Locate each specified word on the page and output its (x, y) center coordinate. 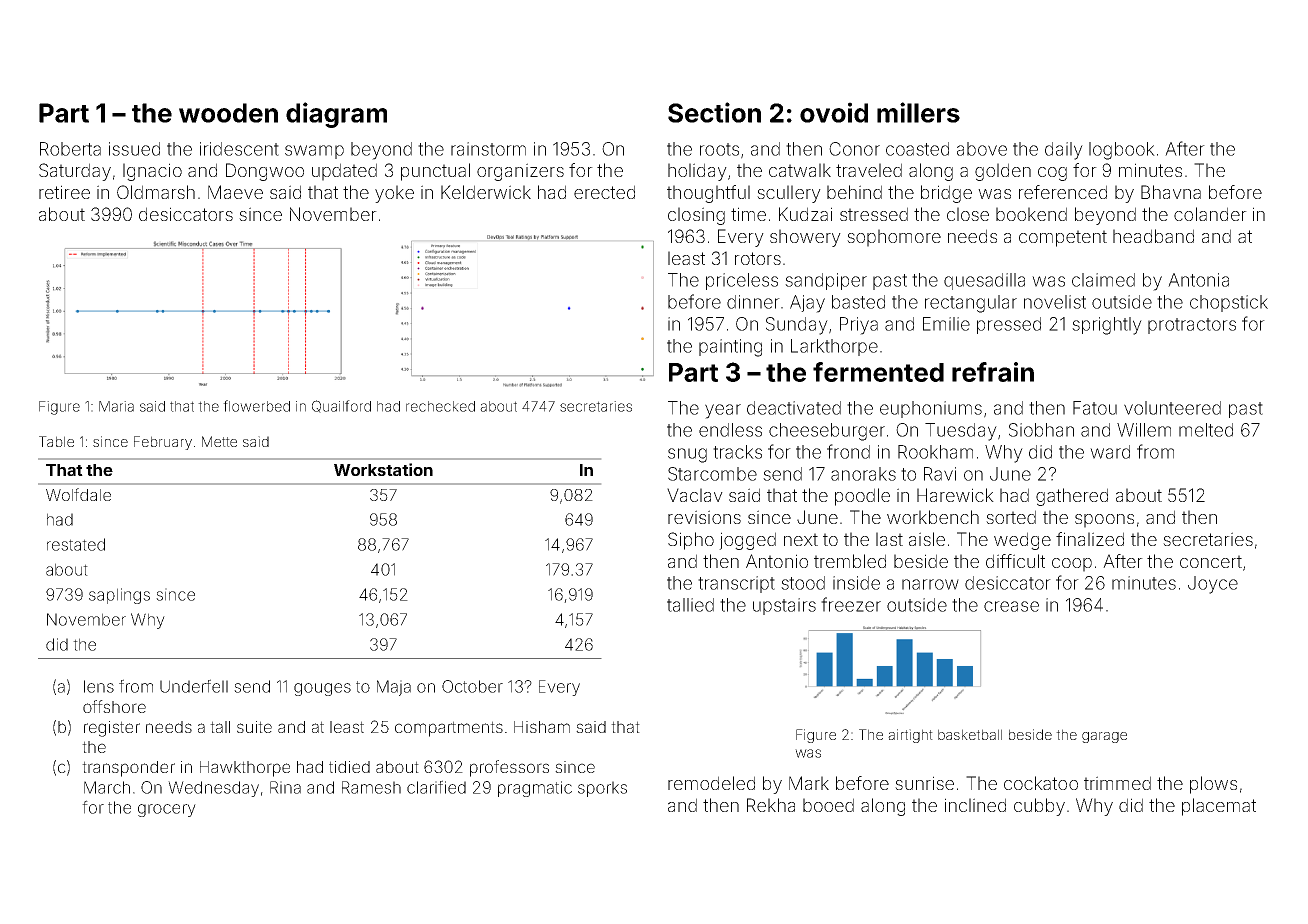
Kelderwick (486, 192)
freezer (851, 604)
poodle (862, 497)
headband (1153, 236)
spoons (1104, 521)
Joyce (1213, 585)
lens (99, 686)
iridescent (239, 149)
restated (76, 544)
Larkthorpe (834, 347)
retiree (64, 192)
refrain (993, 372)
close (968, 214)
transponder (128, 769)
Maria (116, 406)
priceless (742, 281)
